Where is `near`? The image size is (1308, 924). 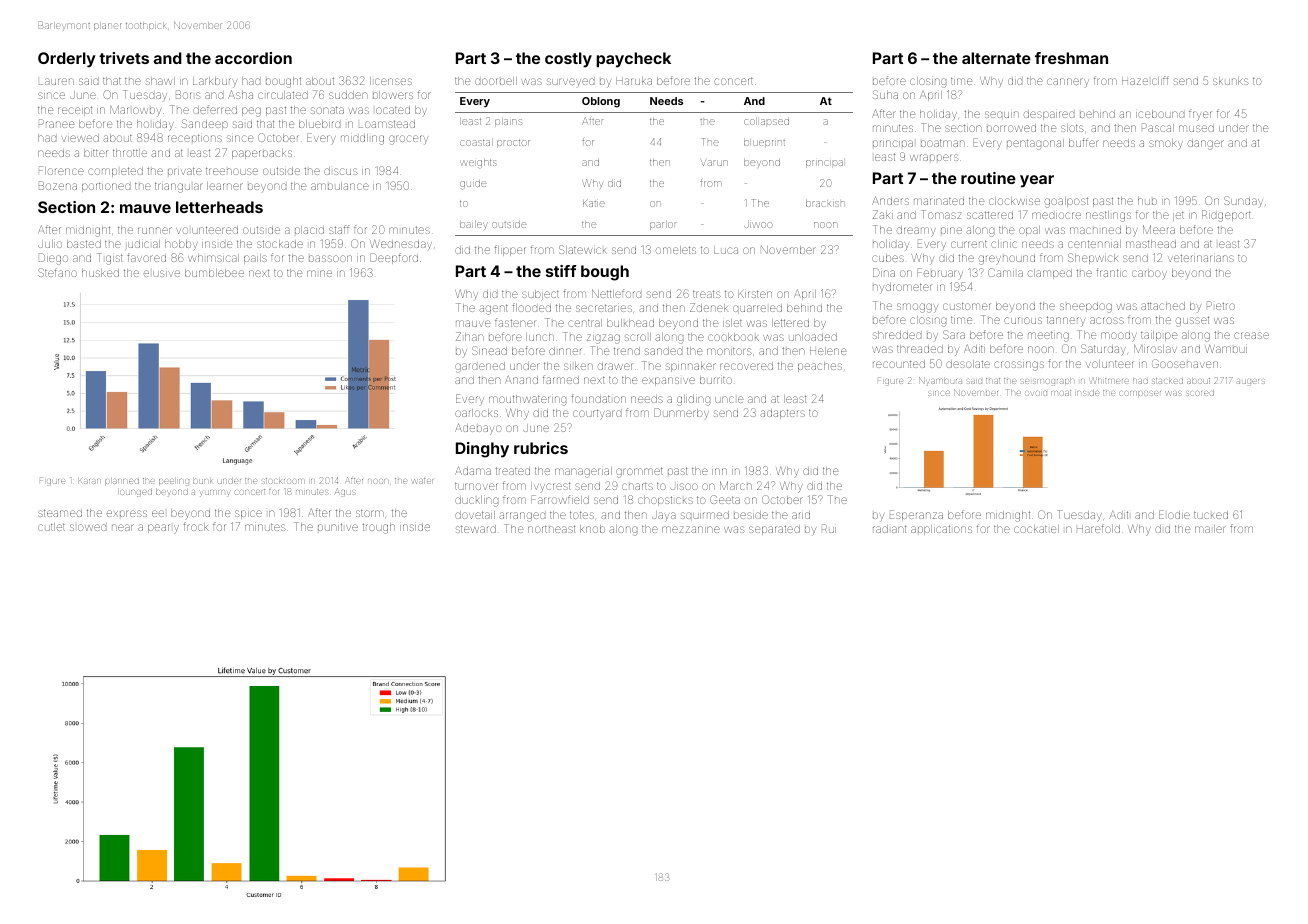
near is located at coordinates (123, 527).
